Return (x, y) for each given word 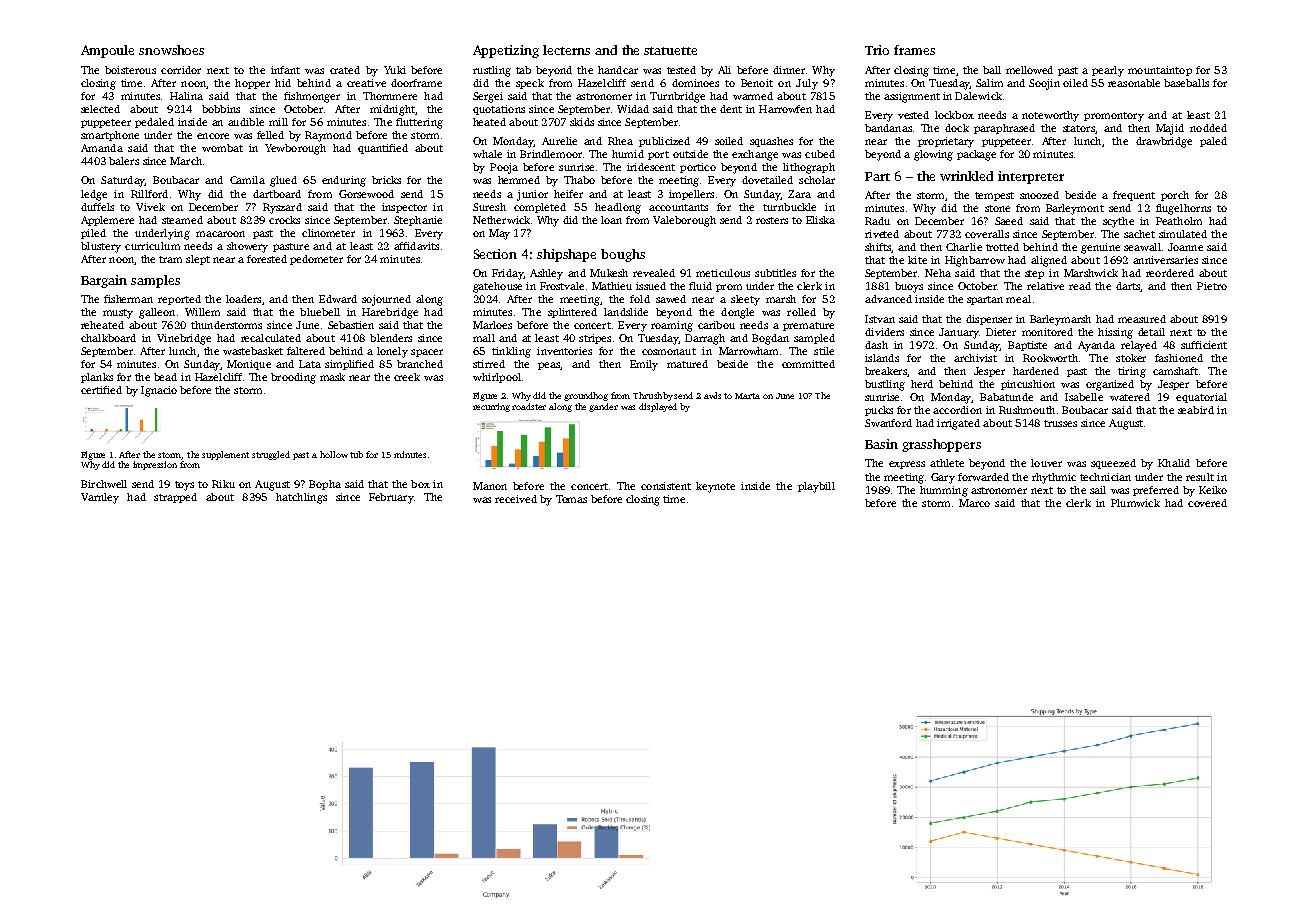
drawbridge (1164, 142)
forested (267, 259)
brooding (293, 378)
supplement (225, 455)
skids (582, 122)
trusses (1060, 423)
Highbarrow (975, 261)
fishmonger (312, 97)
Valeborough (684, 221)
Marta (747, 396)
